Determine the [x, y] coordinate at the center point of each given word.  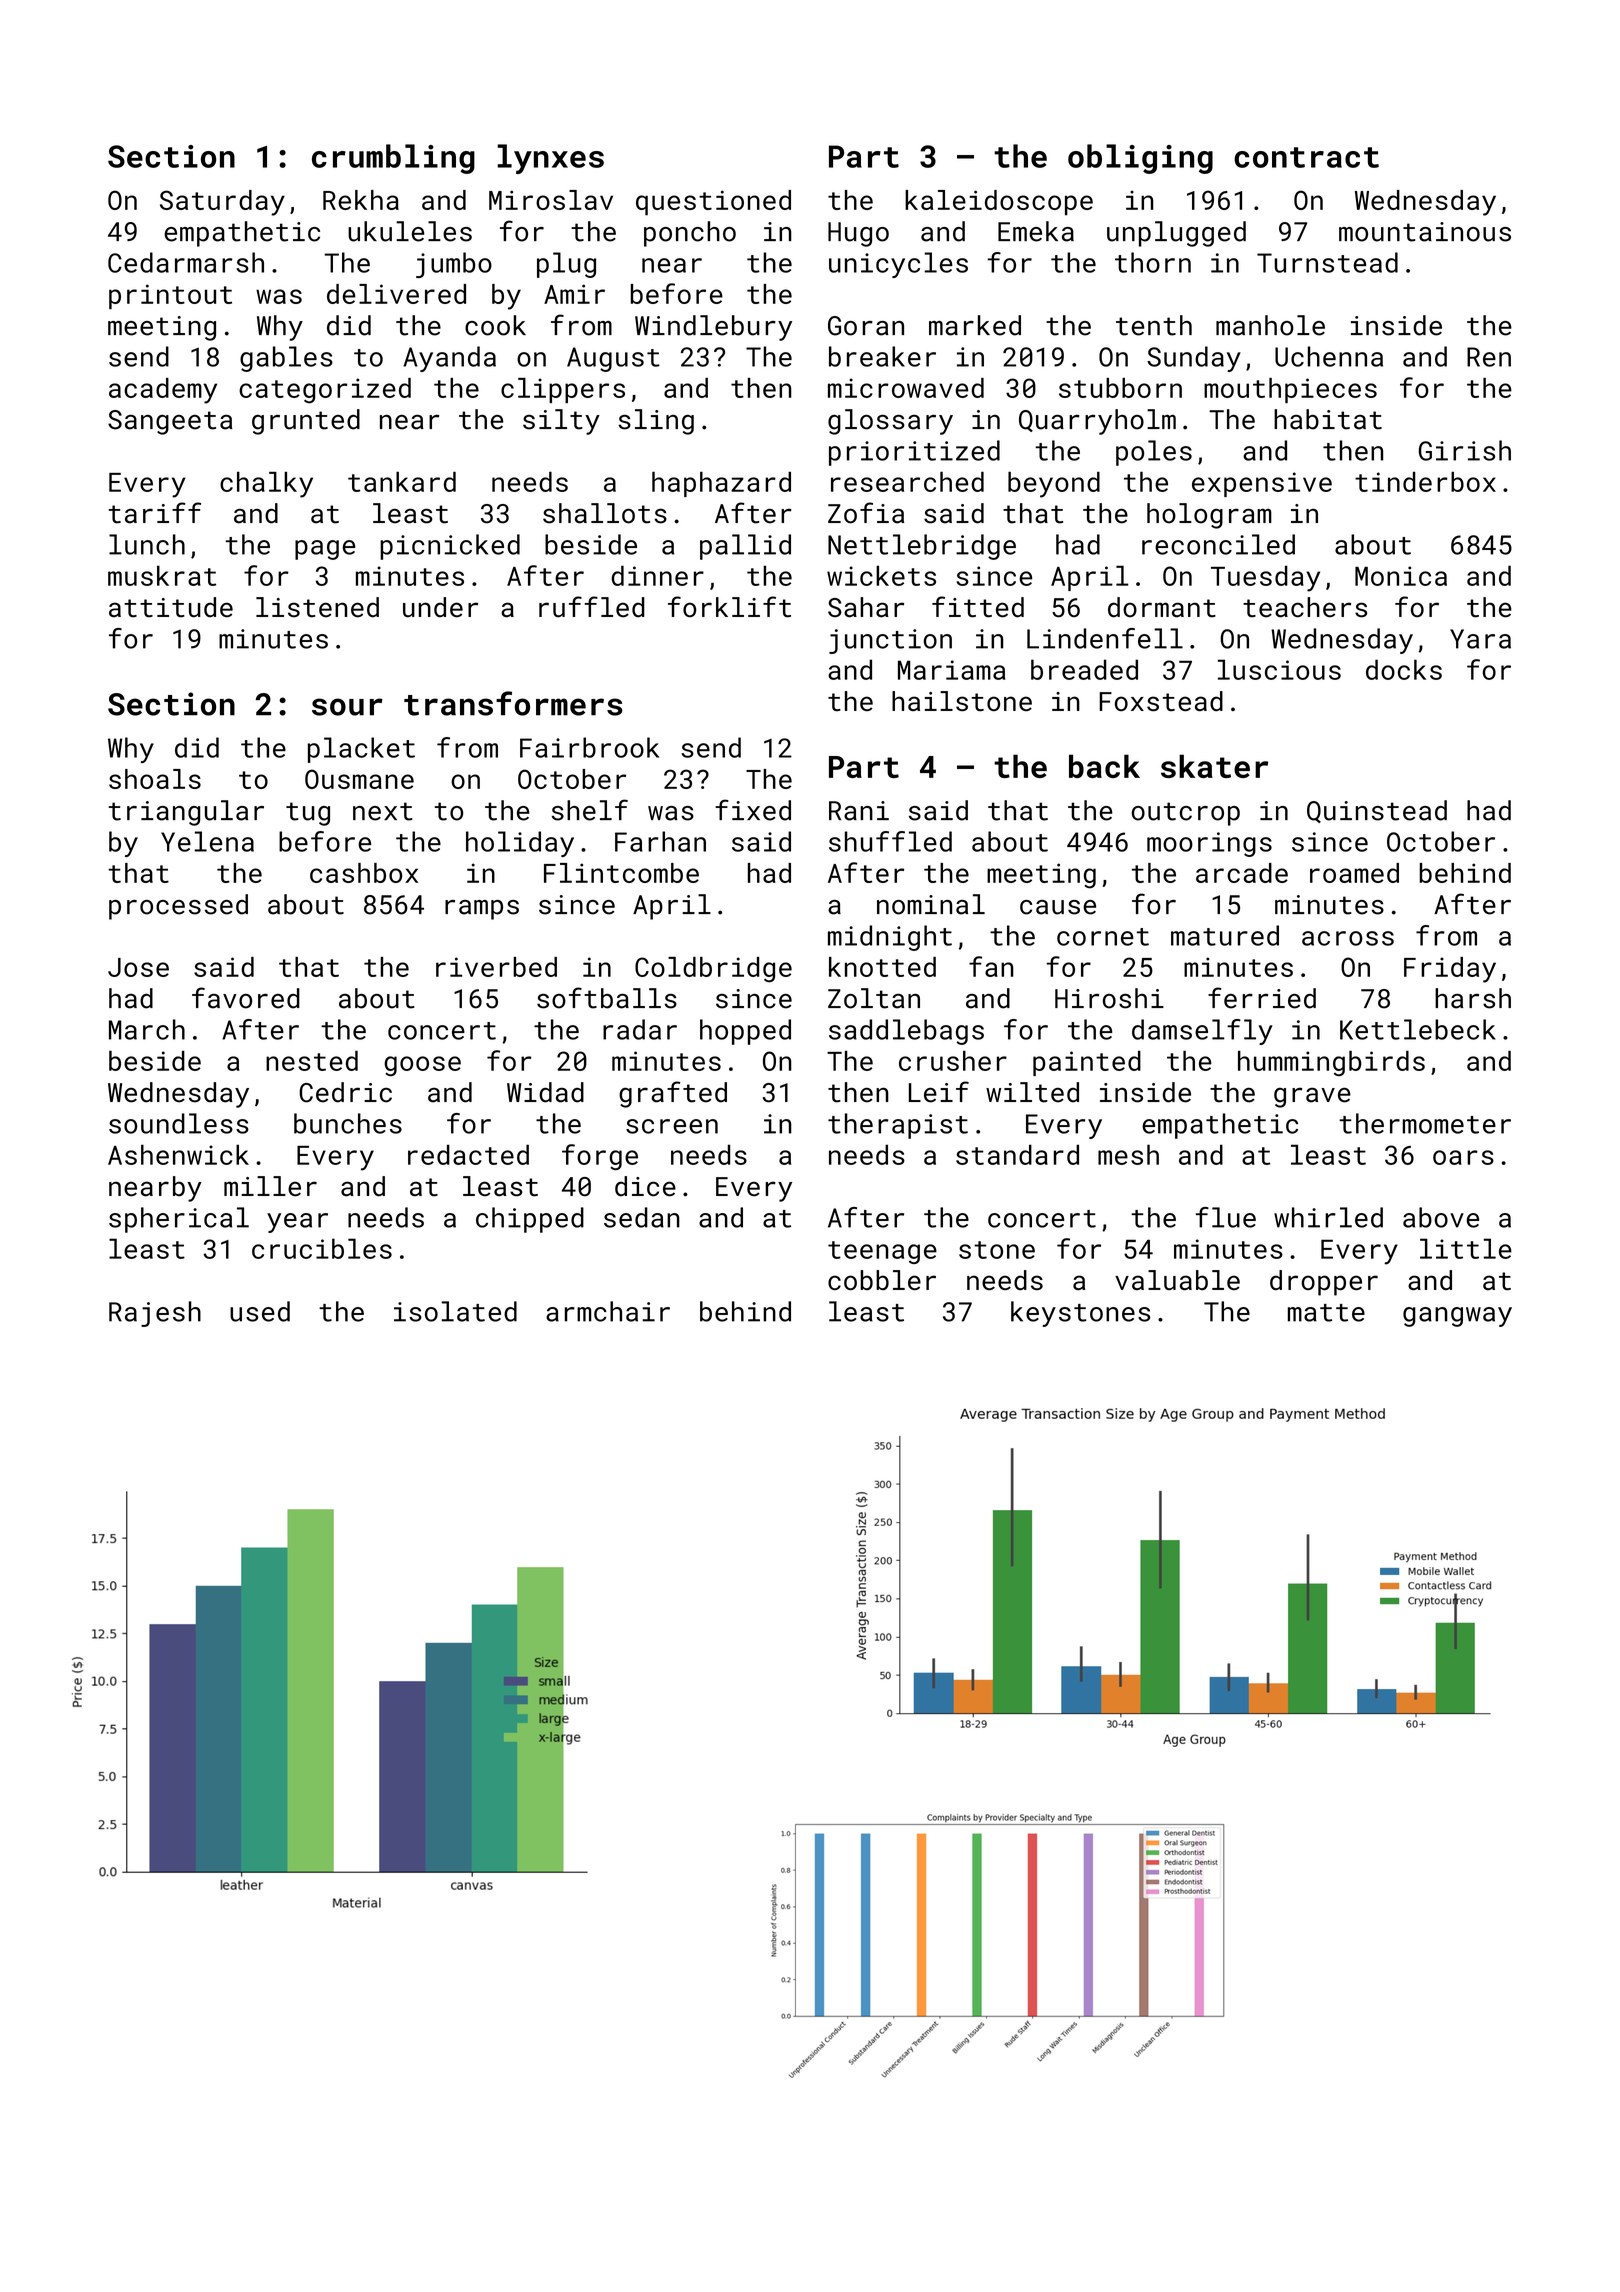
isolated [455, 1311]
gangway [1457, 1317]
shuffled [890, 841]
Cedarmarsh [186, 262]
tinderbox [1425, 482]
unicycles [898, 265]
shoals [155, 779]
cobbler [882, 1280]
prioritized [914, 453]
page [325, 550]
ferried [1262, 998]
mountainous [1425, 232]
